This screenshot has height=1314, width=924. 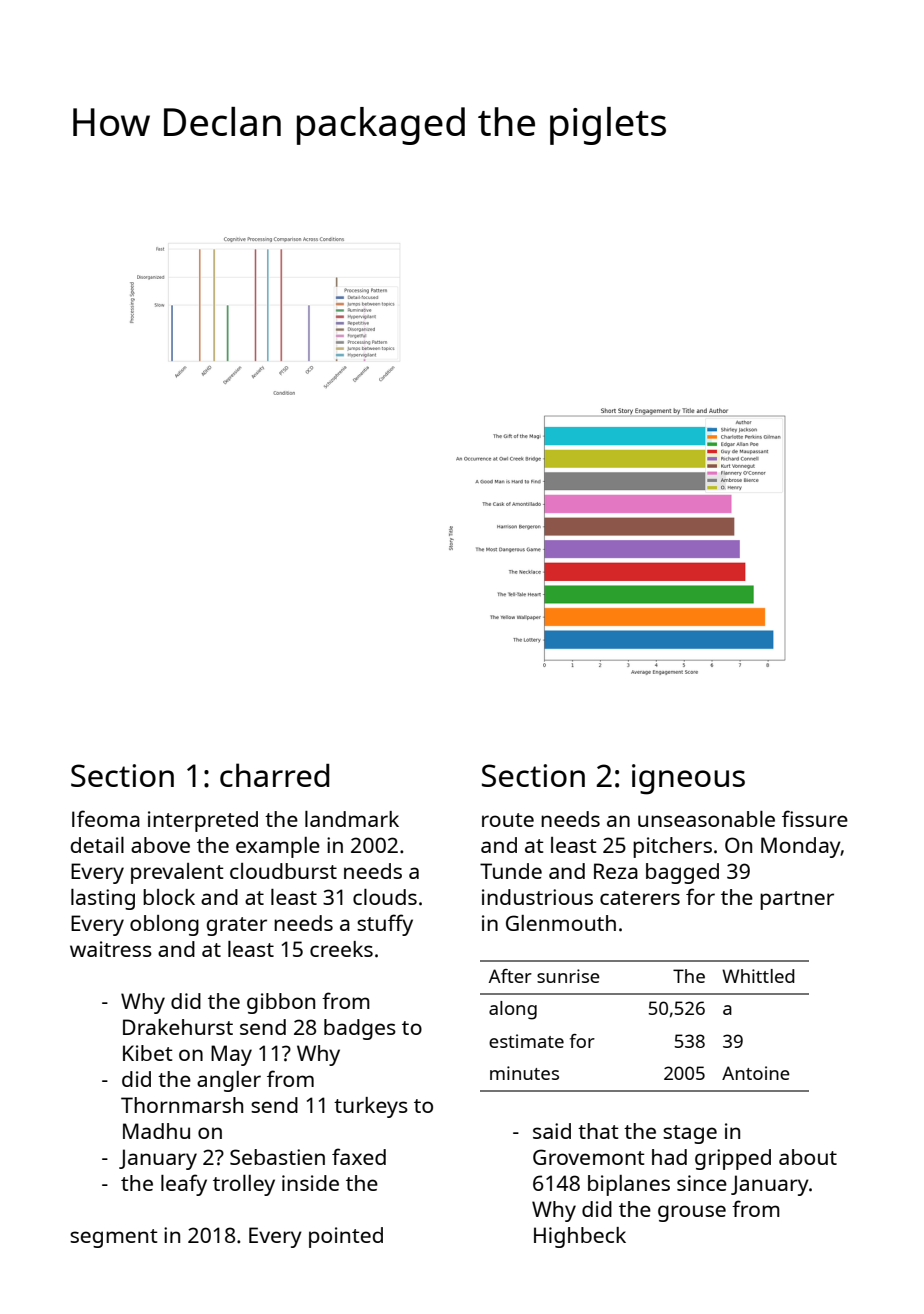 What do you see at coordinates (669, 1157) in the screenshot?
I see `had` at bounding box center [669, 1157].
